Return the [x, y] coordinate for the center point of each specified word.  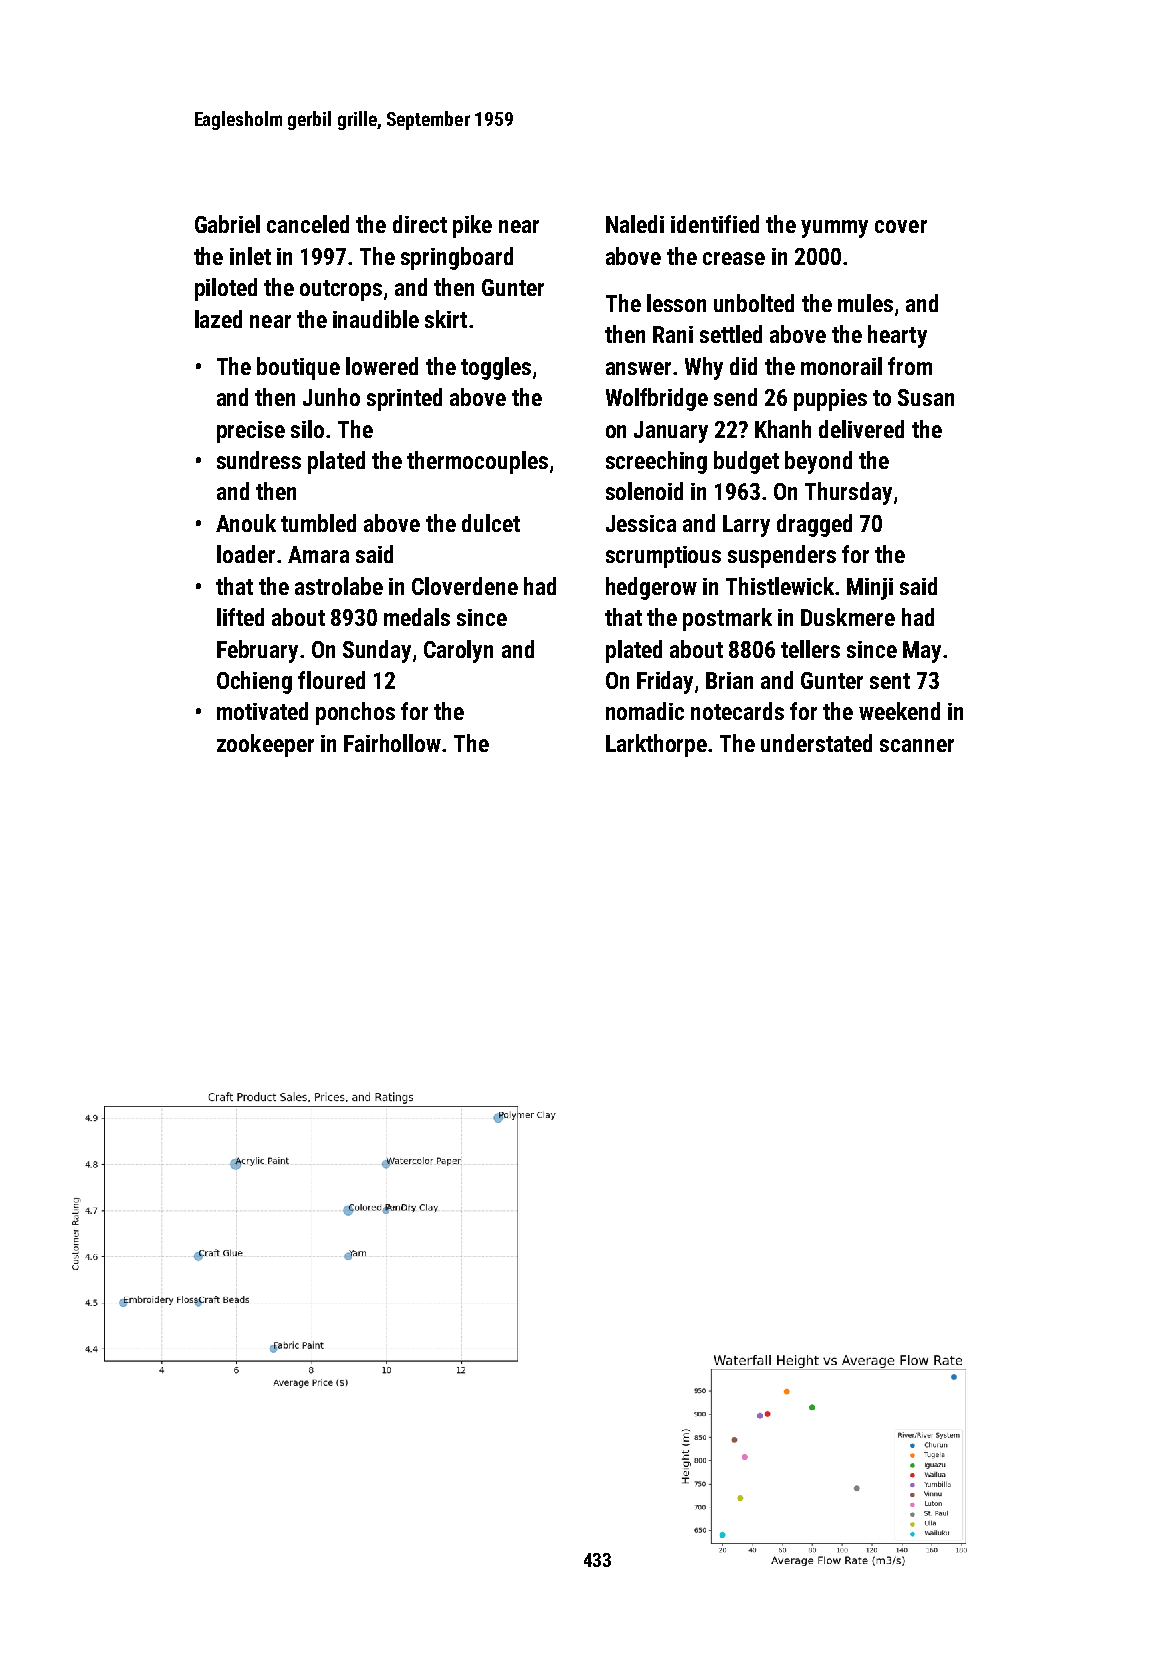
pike [472, 226]
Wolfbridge [657, 399]
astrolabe [339, 586]
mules [865, 303]
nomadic [645, 711]
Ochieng [254, 682]
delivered [861, 429]
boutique [298, 368]
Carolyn [458, 651]
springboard [457, 258]
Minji [870, 589]
